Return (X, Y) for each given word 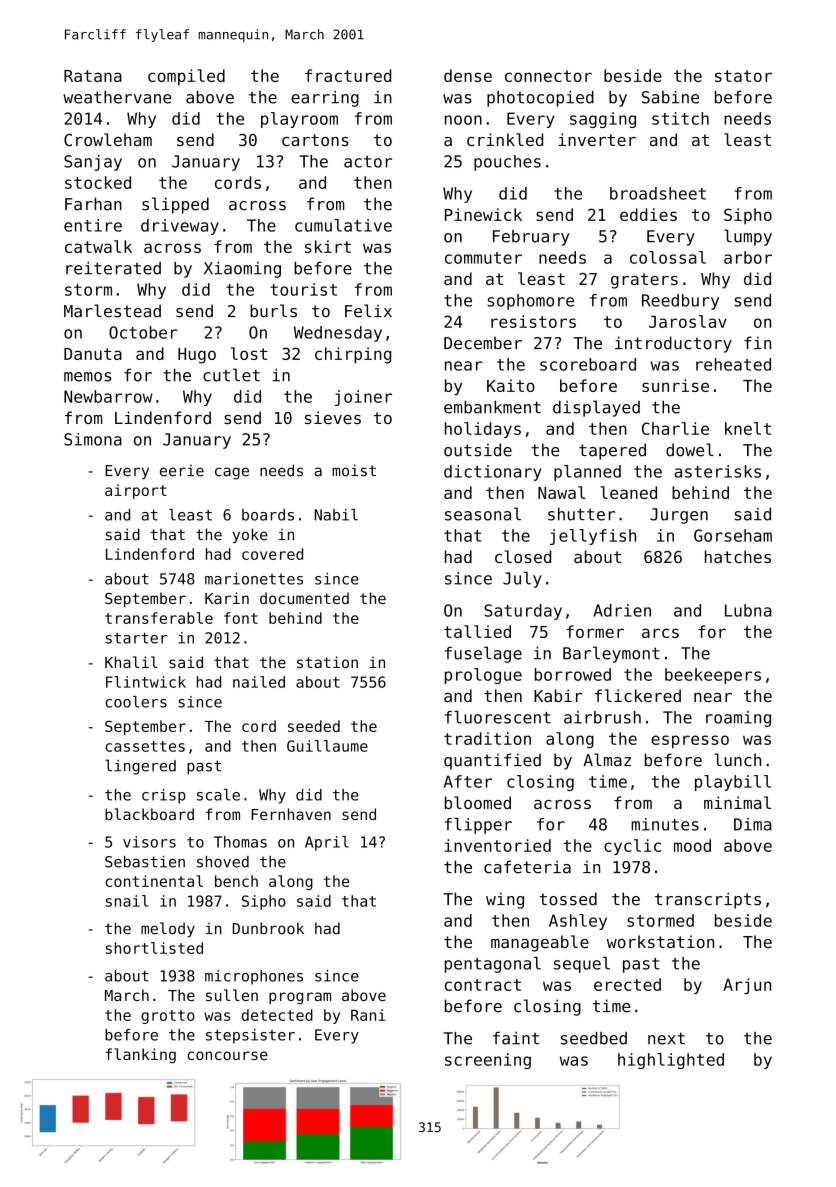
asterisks (717, 471)
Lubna (748, 610)
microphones (254, 977)
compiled (186, 77)
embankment (492, 407)
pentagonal (493, 965)
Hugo (197, 356)
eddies (648, 214)
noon (463, 120)
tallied (477, 631)
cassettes (145, 746)
